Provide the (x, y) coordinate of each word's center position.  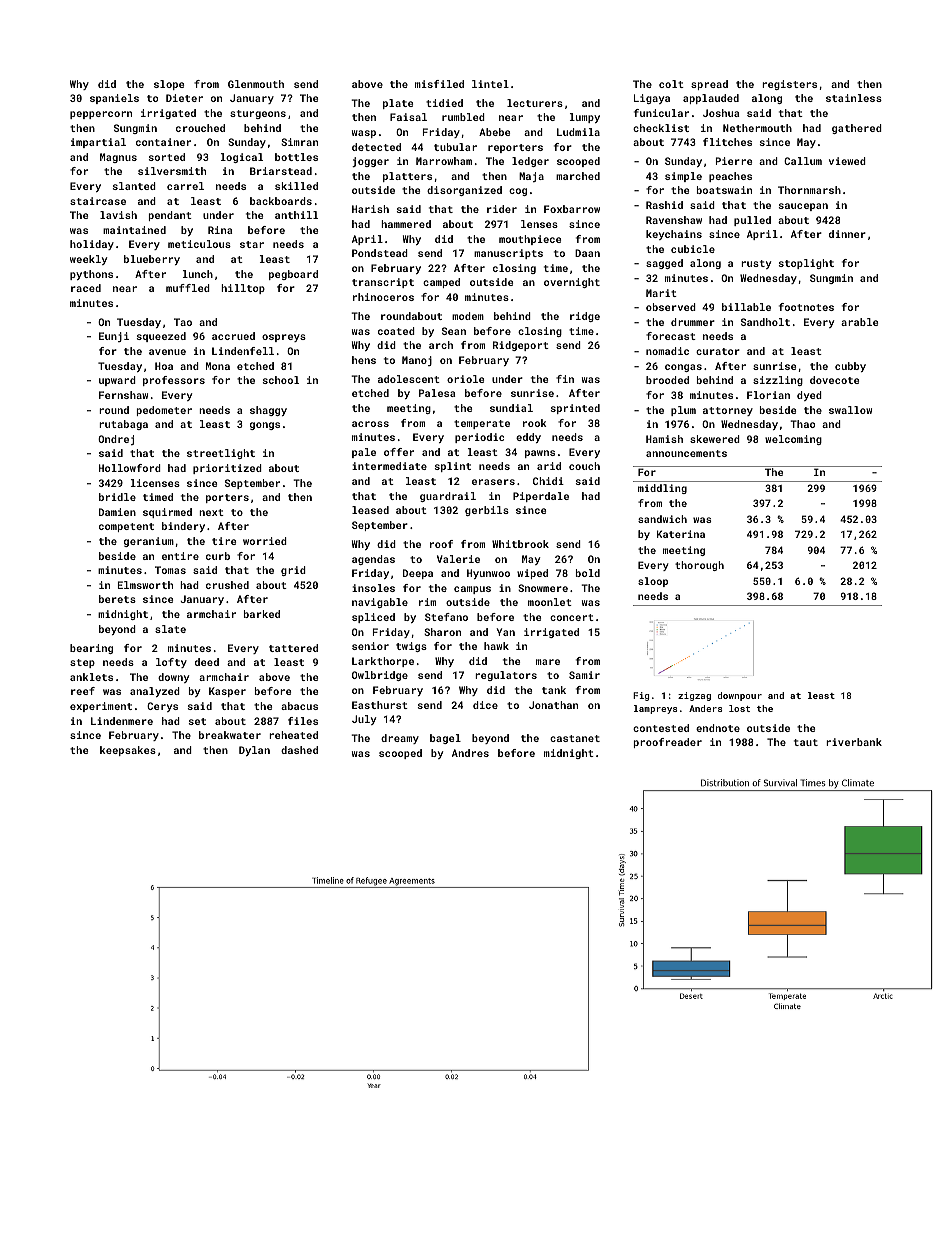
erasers (493, 482)
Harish (370, 209)
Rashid (664, 205)
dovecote (834, 380)
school (281, 380)
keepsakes (128, 751)
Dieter (184, 98)
